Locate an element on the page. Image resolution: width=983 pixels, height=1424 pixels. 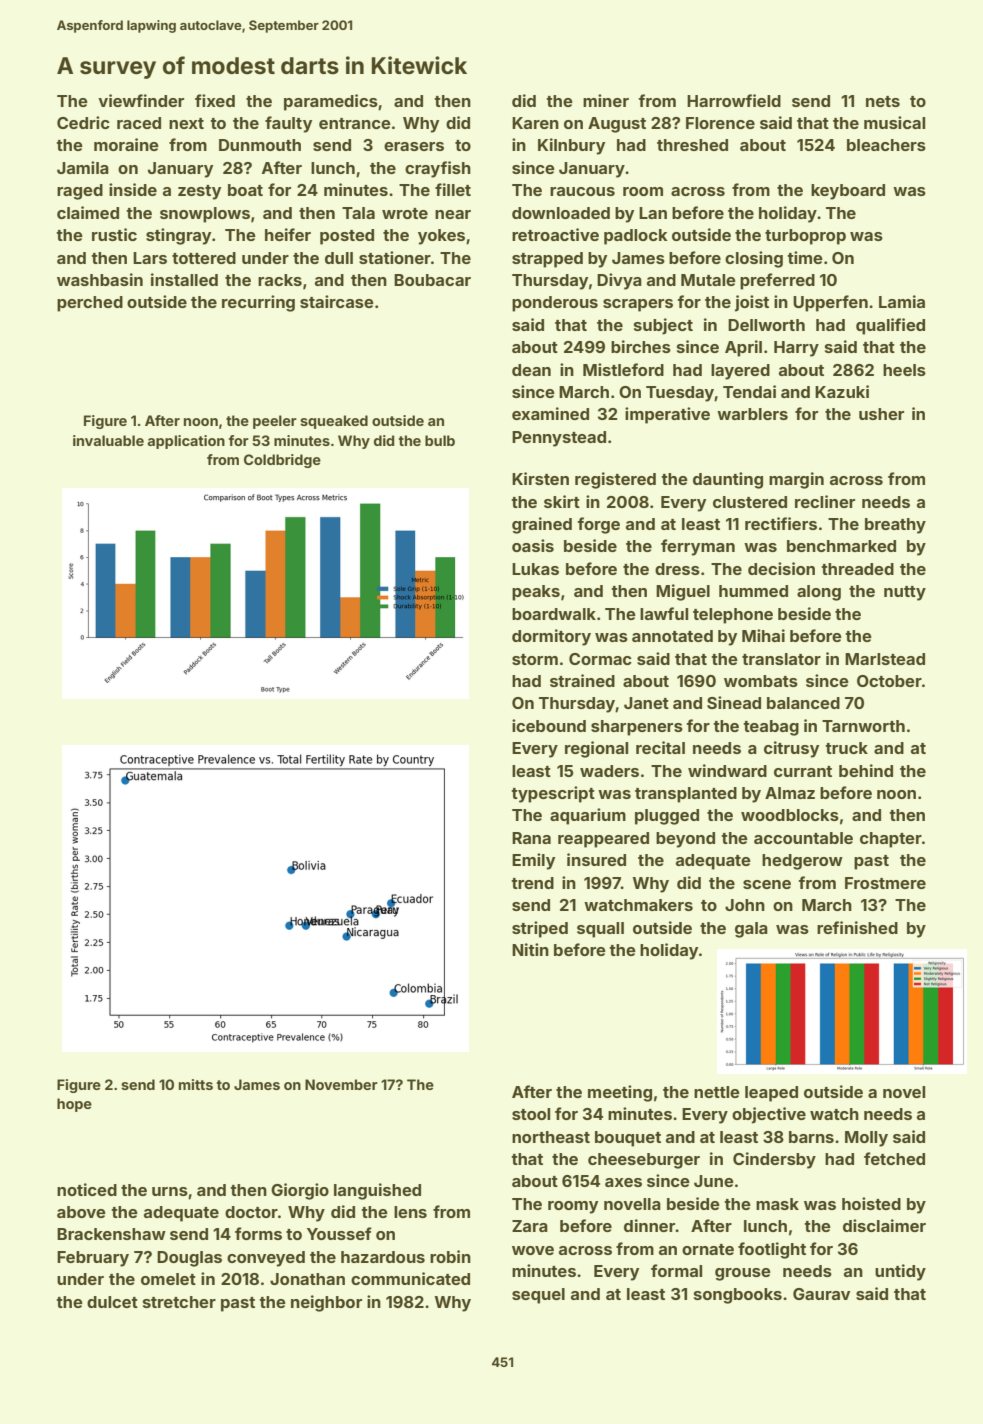
icebound is located at coordinates (549, 725).
